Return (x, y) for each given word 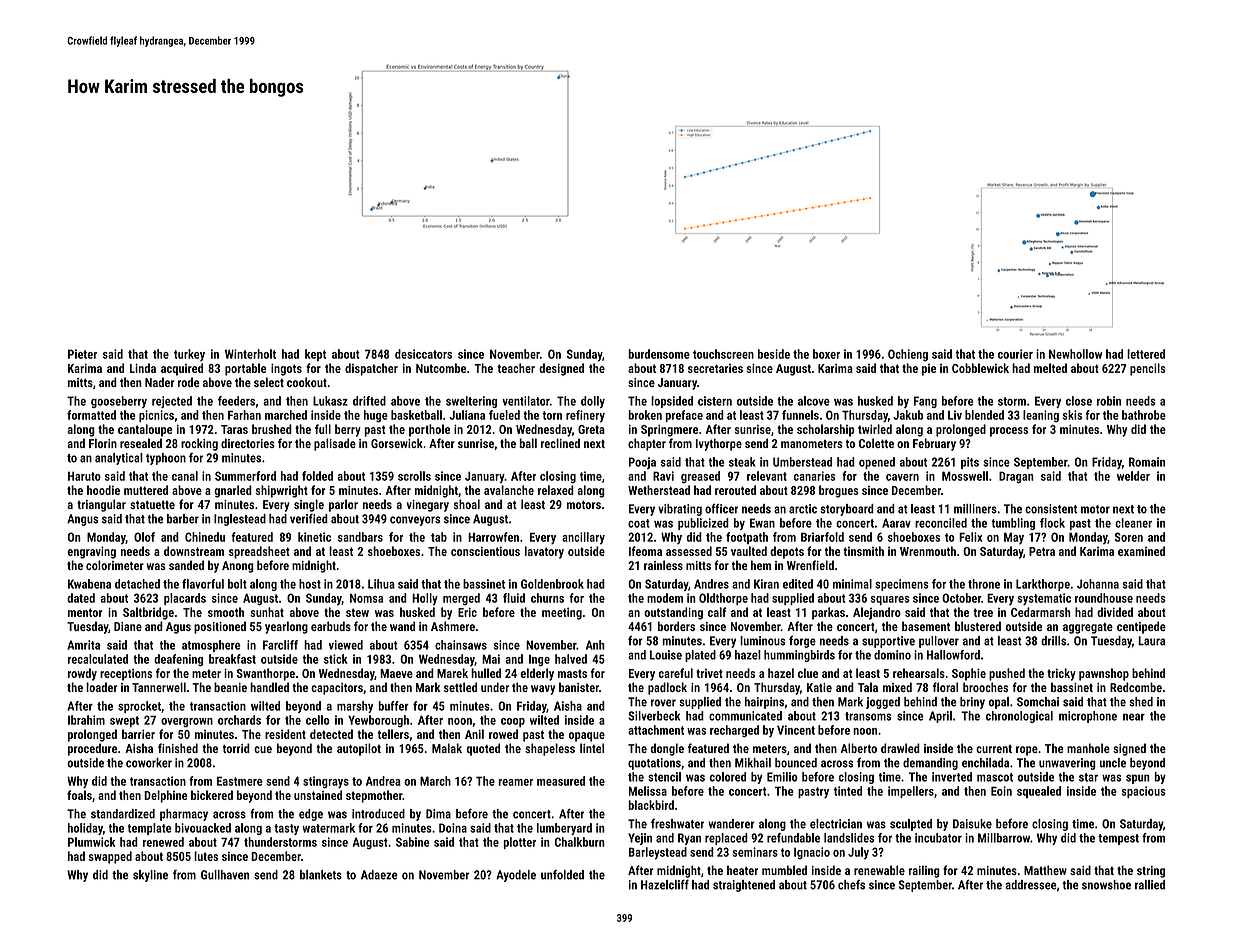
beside (774, 354)
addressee (1031, 885)
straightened (744, 886)
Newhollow (1075, 354)
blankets (321, 875)
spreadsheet (259, 552)
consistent (1051, 509)
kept (315, 355)
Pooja (642, 463)
